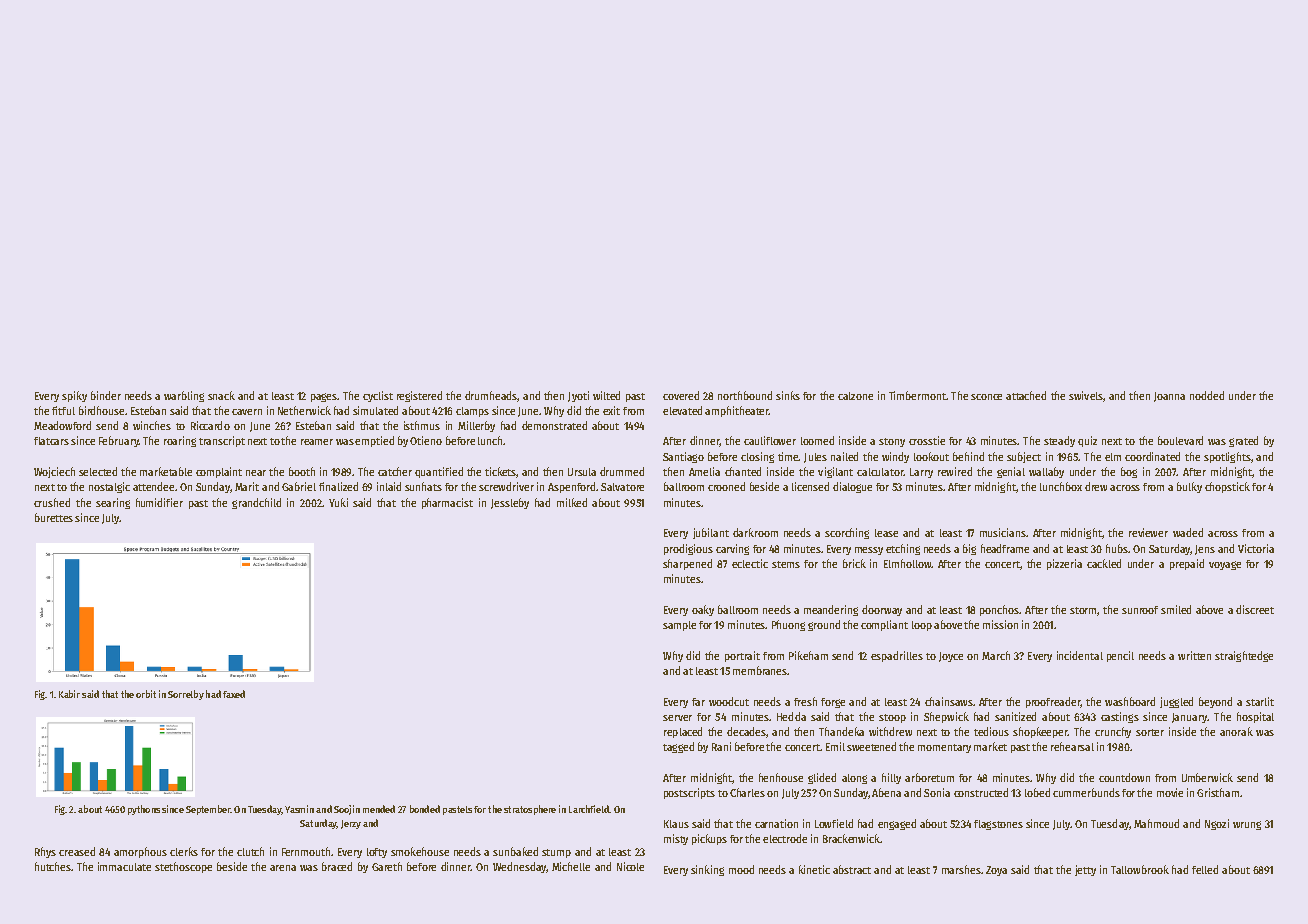 This screenshot has height=924, width=1308. What do you see at coordinates (760, 670) in the screenshot?
I see `membranes` at bounding box center [760, 670].
